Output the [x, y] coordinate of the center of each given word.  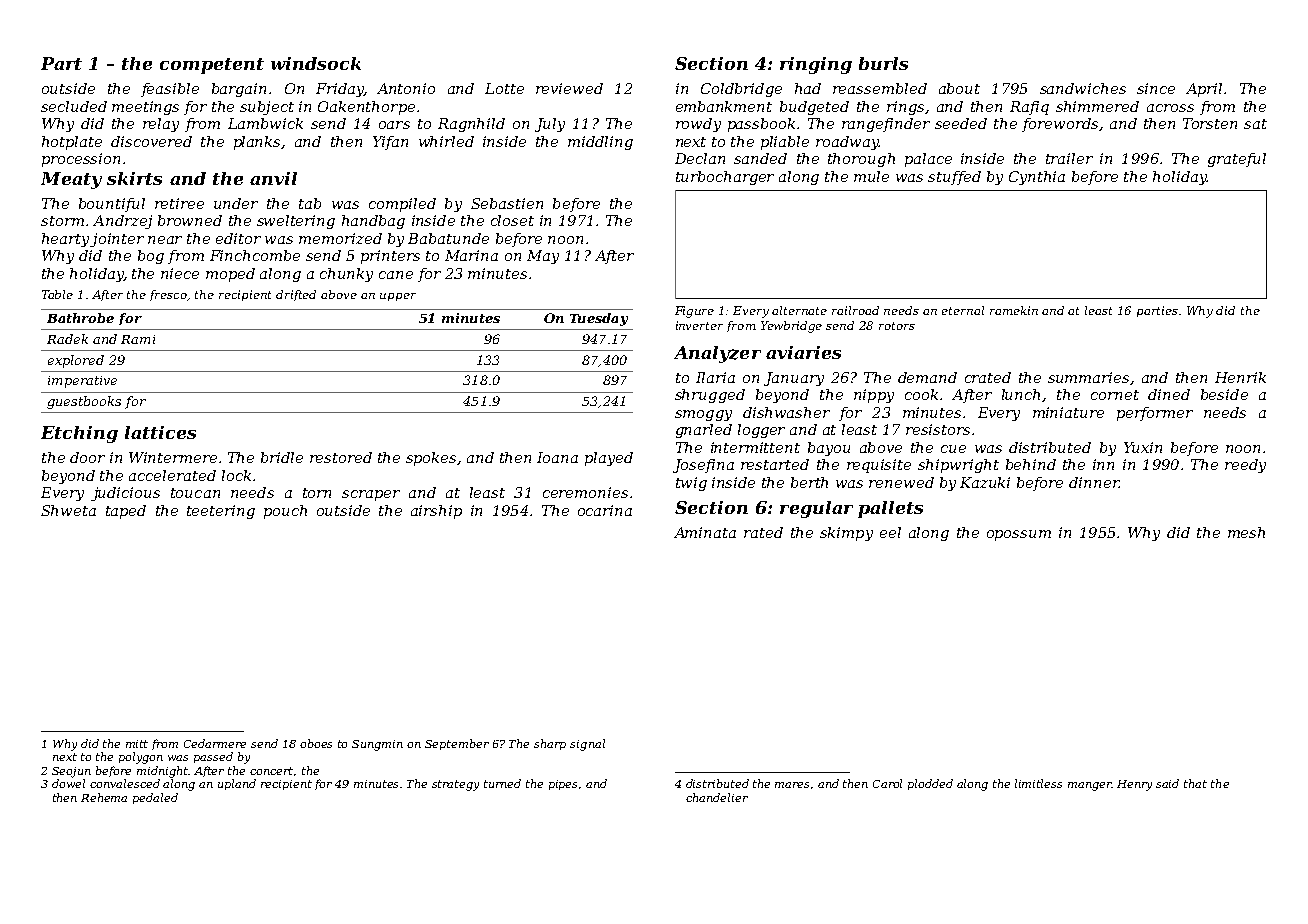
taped [126, 512]
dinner [1094, 482]
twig [691, 484]
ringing [816, 65]
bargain [239, 90]
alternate [799, 310]
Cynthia [1037, 178]
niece [180, 273]
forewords [1060, 125]
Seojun [71, 772]
